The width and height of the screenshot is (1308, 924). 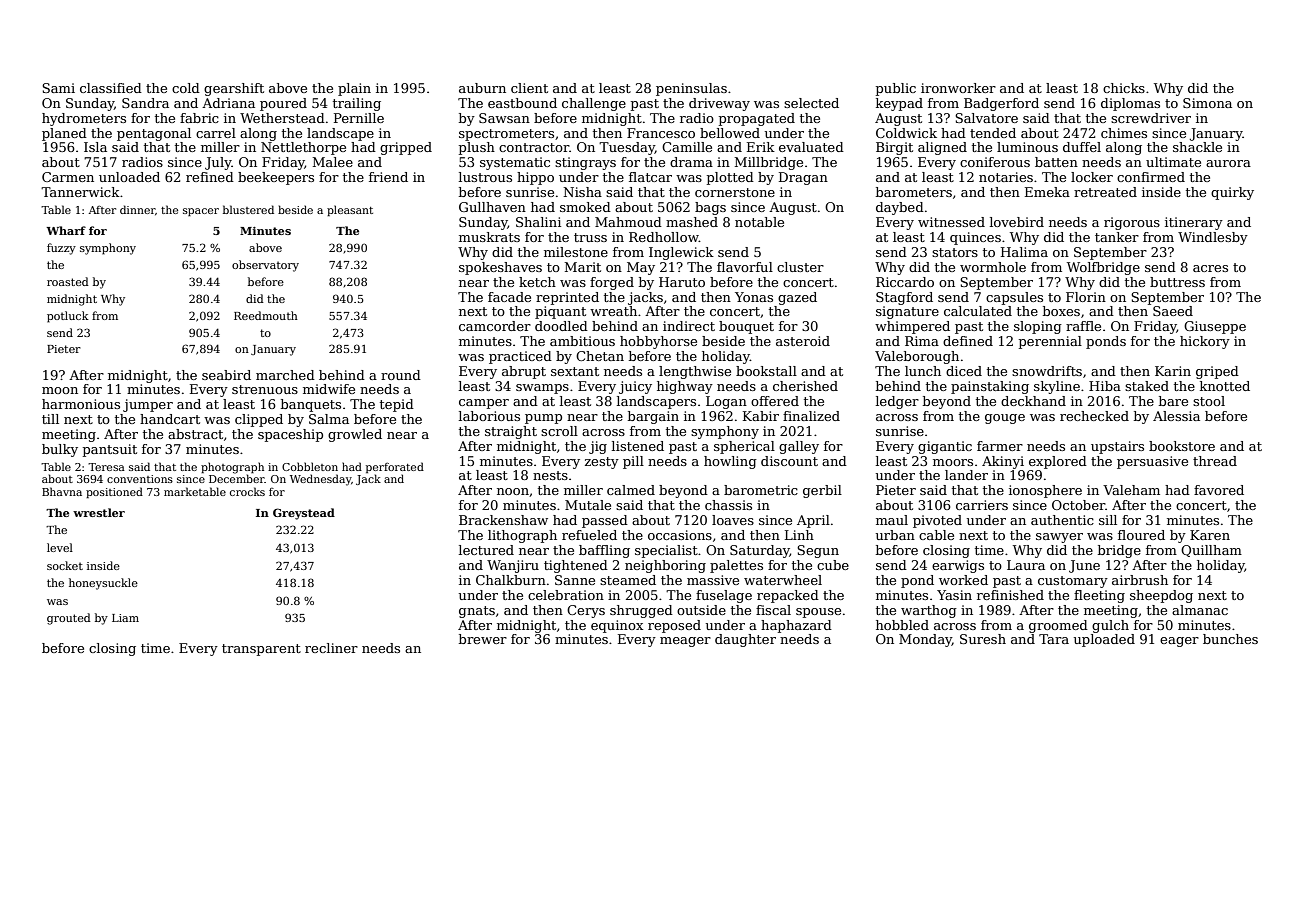 What do you see at coordinates (354, 89) in the screenshot?
I see `plain` at bounding box center [354, 89].
